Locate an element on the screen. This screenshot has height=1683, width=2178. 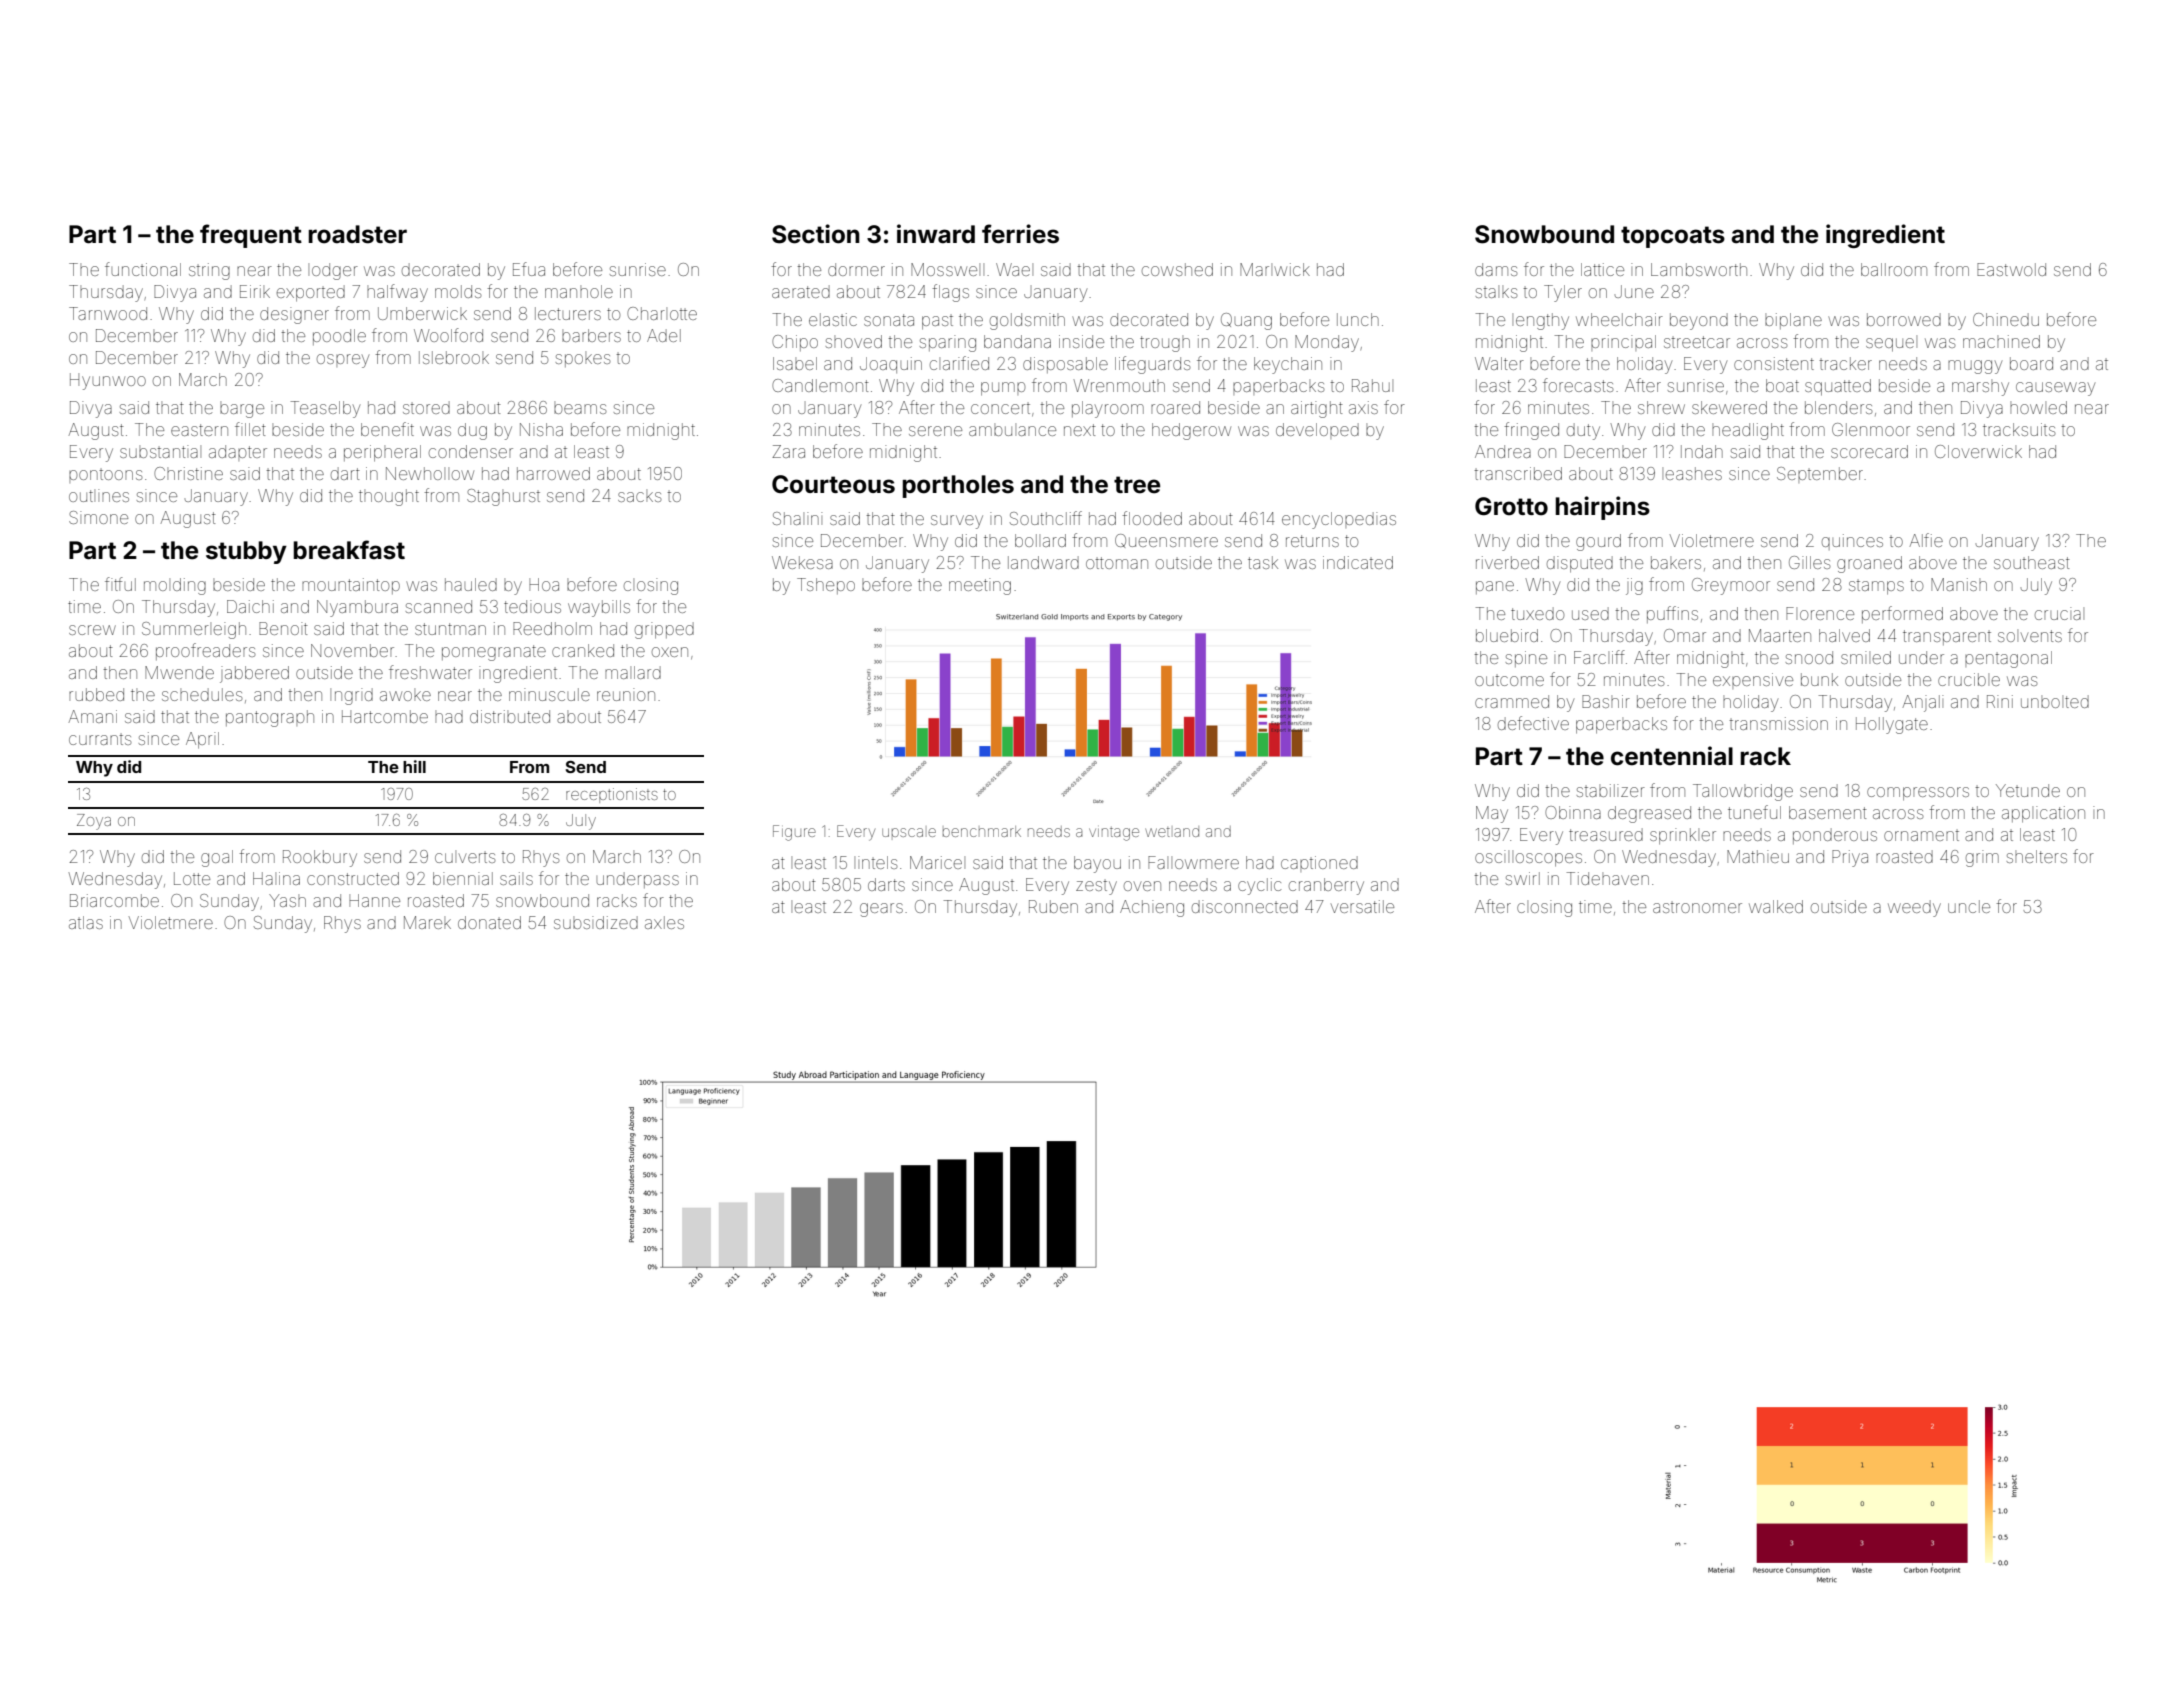
pomegranate is located at coordinates (494, 653).
